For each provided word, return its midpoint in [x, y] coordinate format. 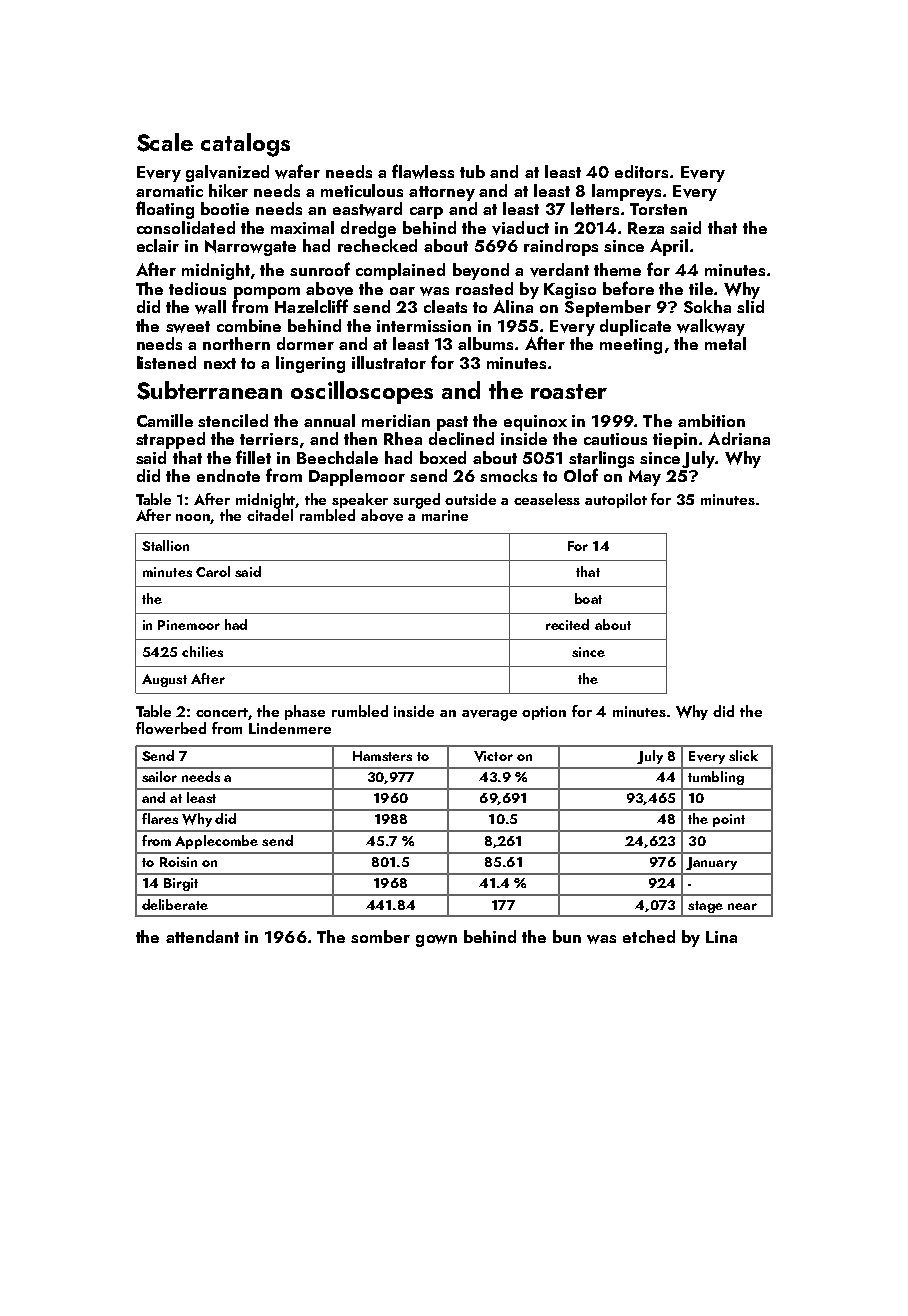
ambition [711, 420]
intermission [424, 326]
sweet [188, 327]
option [544, 713]
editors [641, 171]
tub [472, 171]
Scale [165, 142]
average [489, 715]
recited [567, 624]
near [742, 906]
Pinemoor [189, 625]
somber [380, 936]
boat [588, 598]
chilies [202, 651]
